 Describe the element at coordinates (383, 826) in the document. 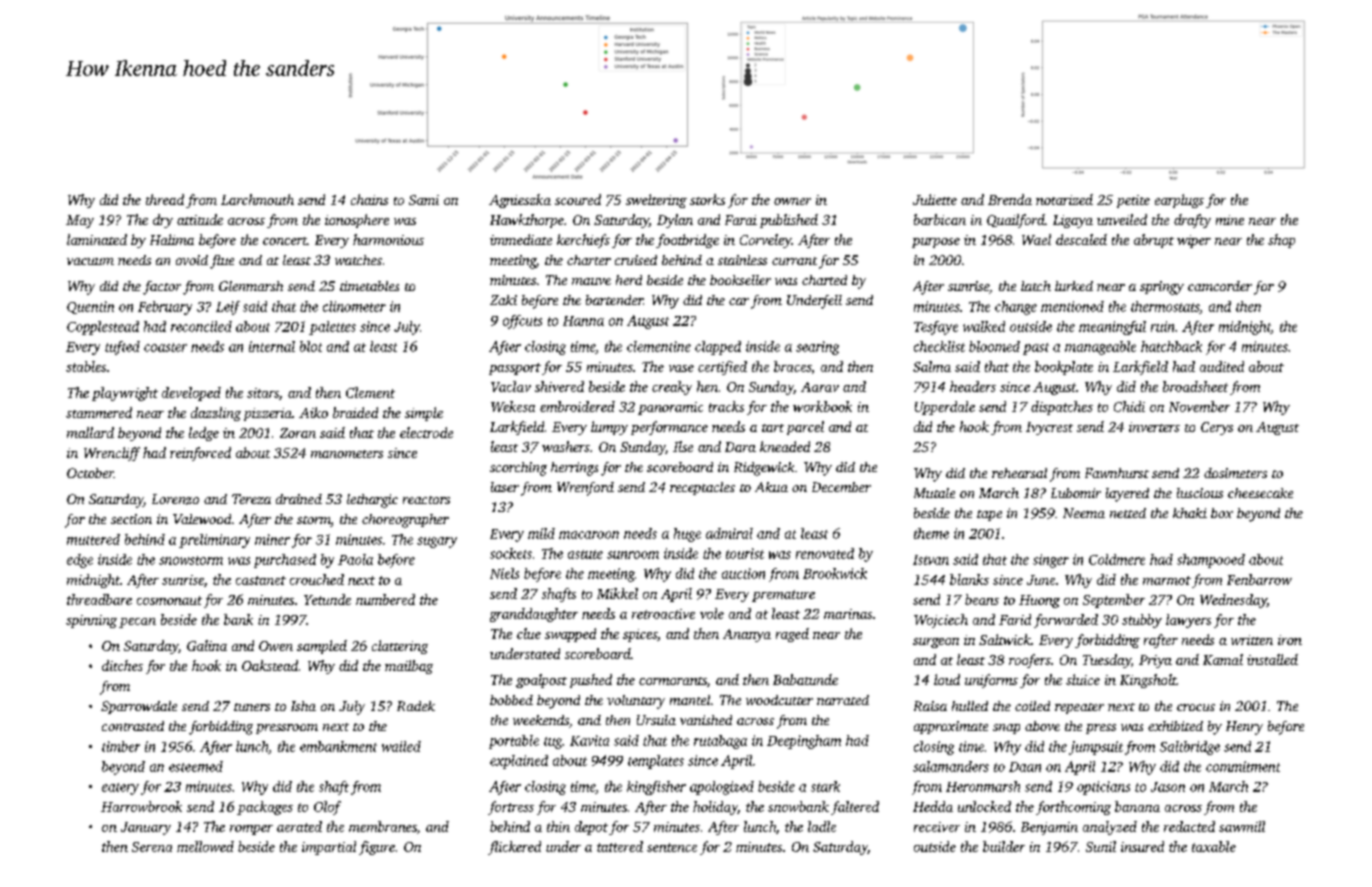

I see `membranes` at that location.
